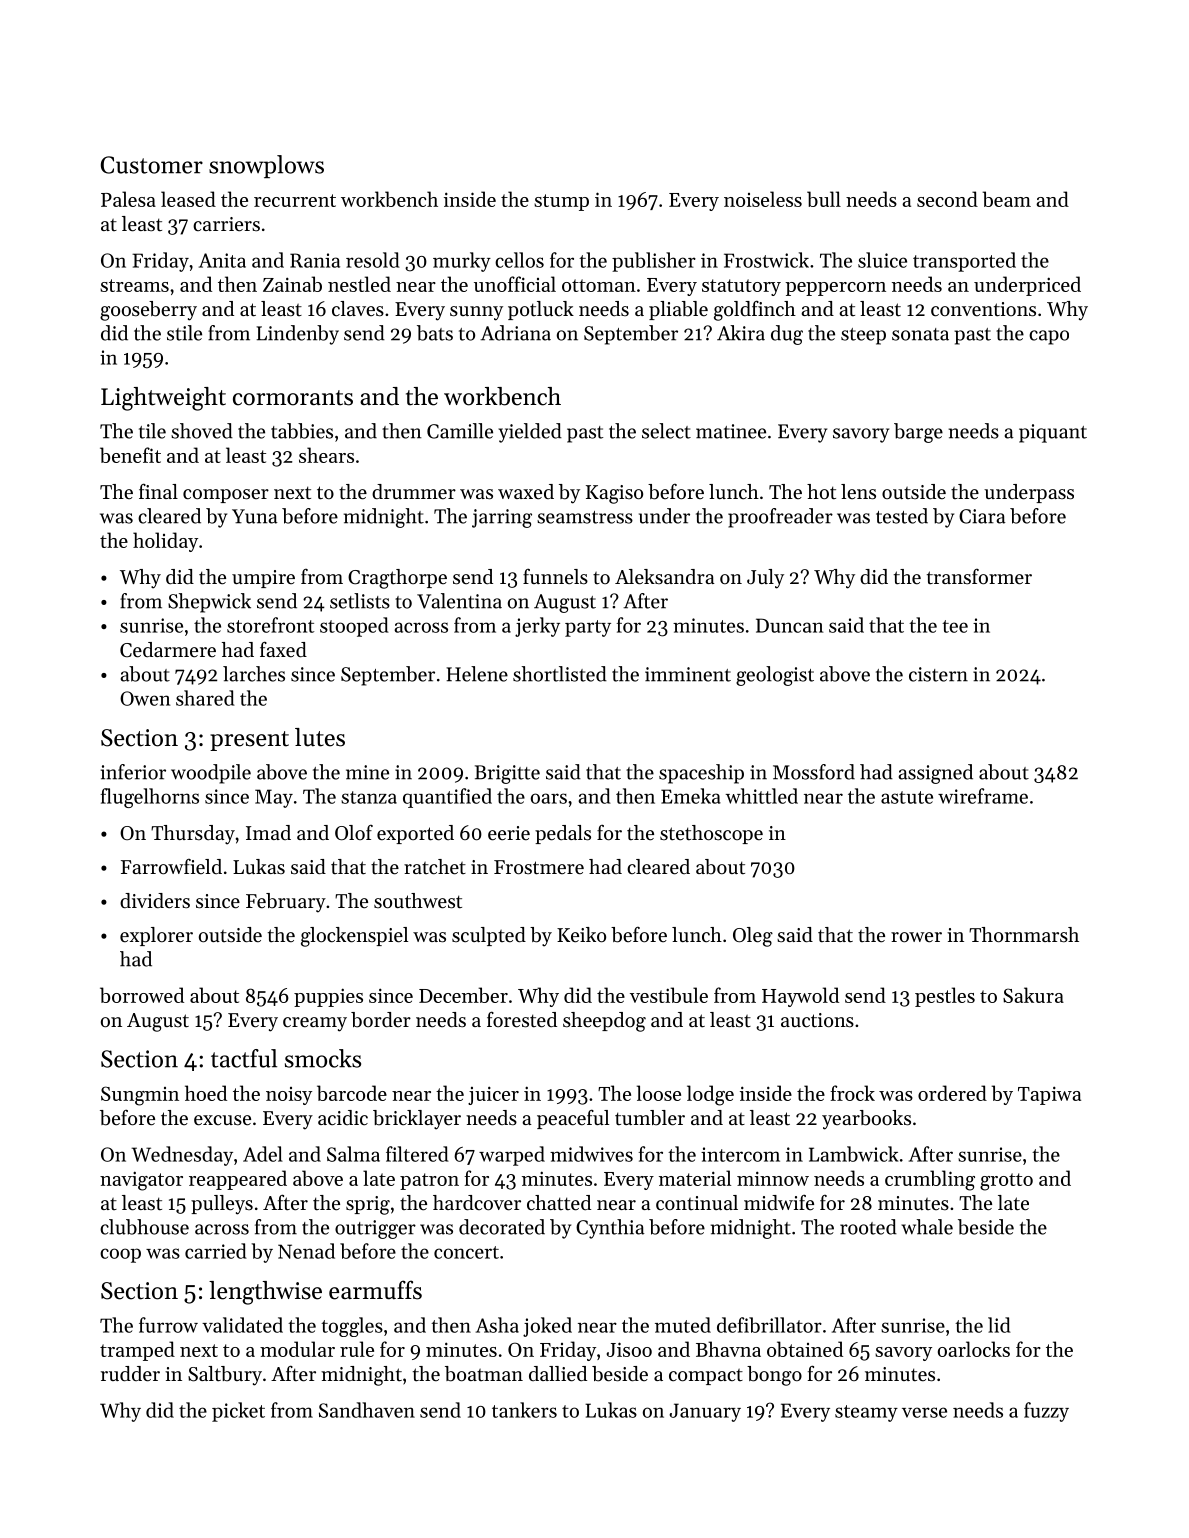  Describe the element at coordinates (740, 1154) in the screenshot. I see `intercom` at that location.
